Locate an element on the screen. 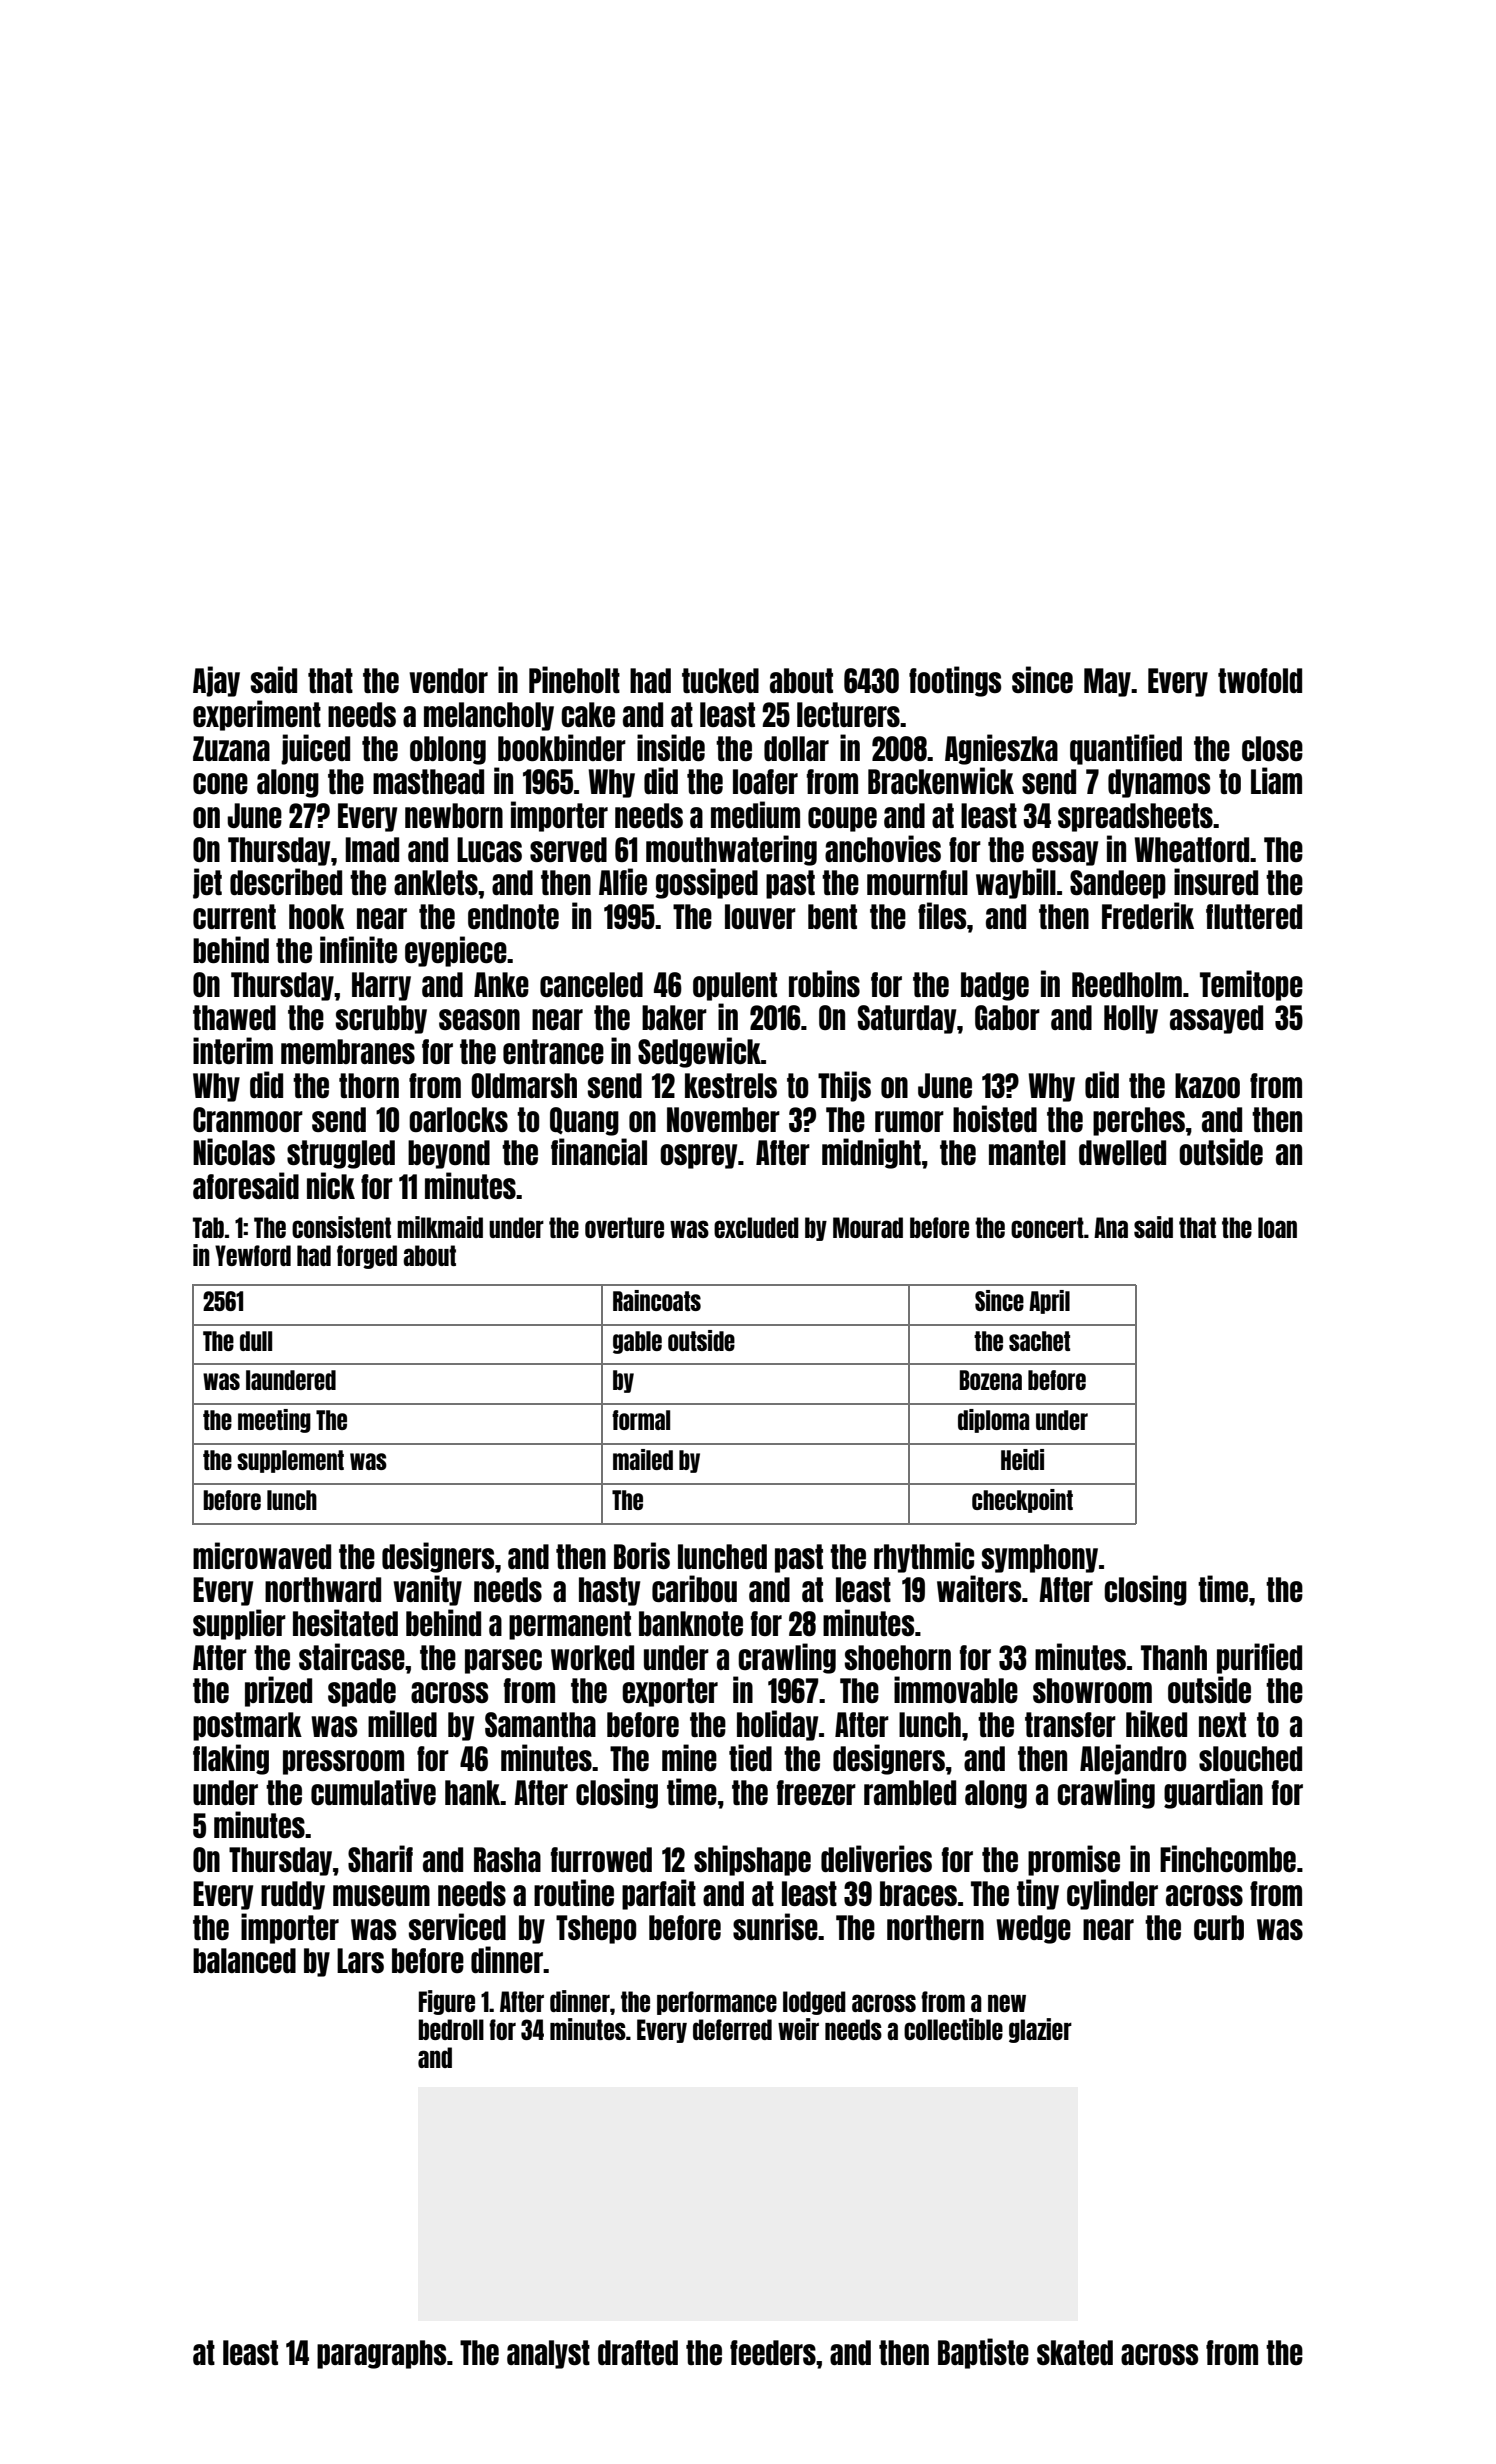 This screenshot has width=1496, height=2464. diploma is located at coordinates (993, 1421).
